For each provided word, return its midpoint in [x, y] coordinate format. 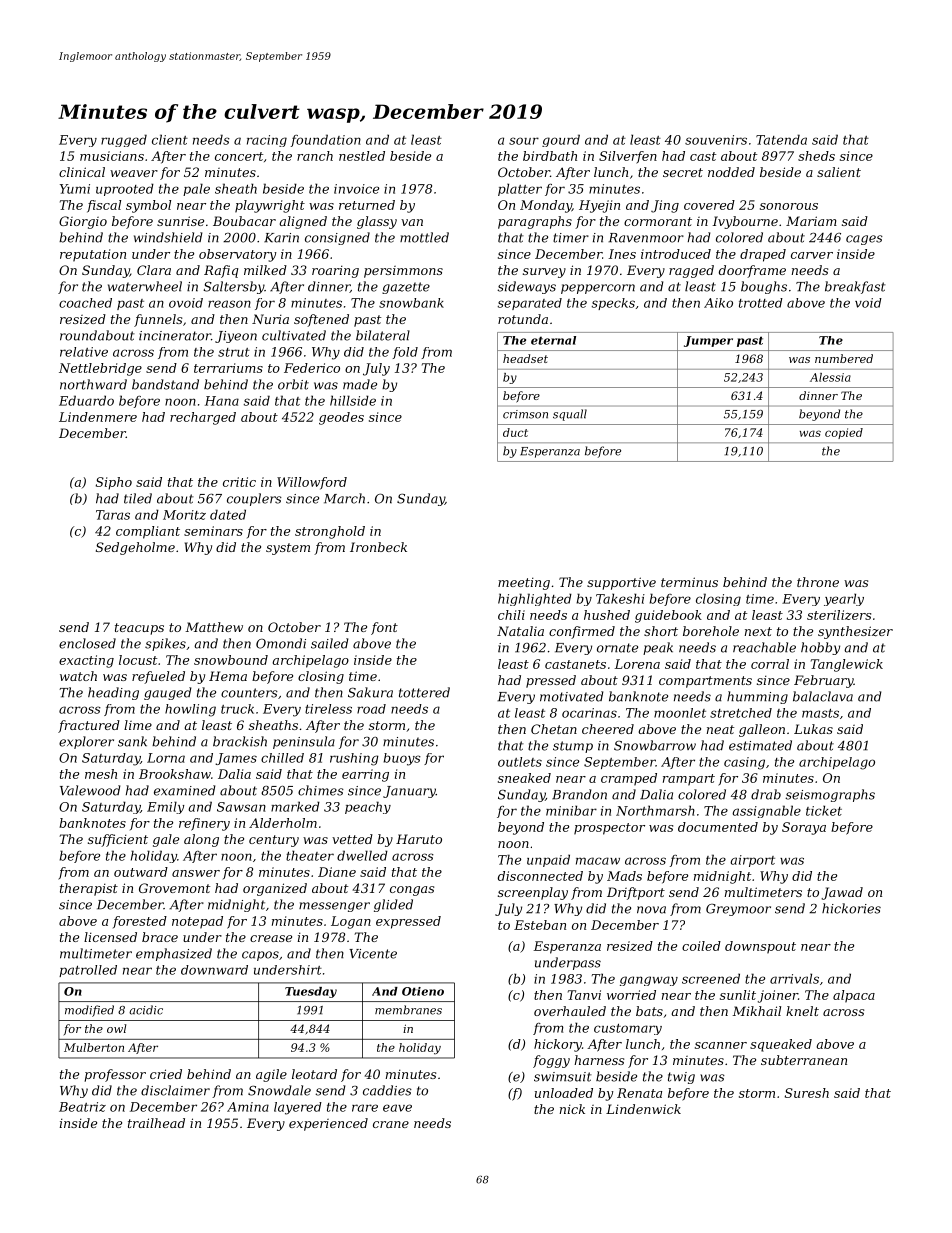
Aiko [718, 303]
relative [84, 352]
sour [524, 141]
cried [166, 1074]
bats [649, 1011]
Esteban [540, 925]
